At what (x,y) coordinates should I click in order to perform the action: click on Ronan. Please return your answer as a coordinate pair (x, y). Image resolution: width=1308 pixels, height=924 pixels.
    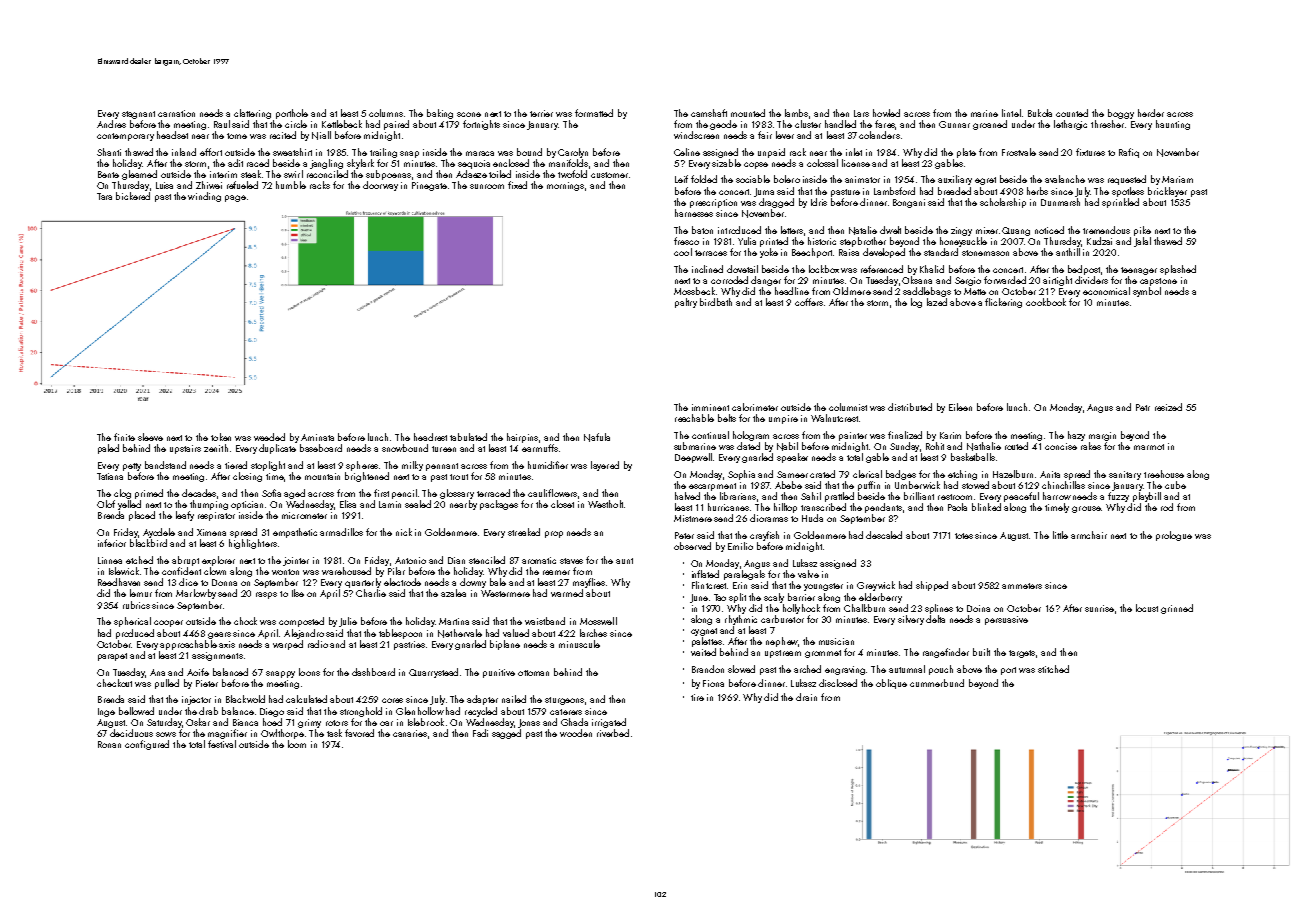
    Looking at the image, I should click on (109, 744).
